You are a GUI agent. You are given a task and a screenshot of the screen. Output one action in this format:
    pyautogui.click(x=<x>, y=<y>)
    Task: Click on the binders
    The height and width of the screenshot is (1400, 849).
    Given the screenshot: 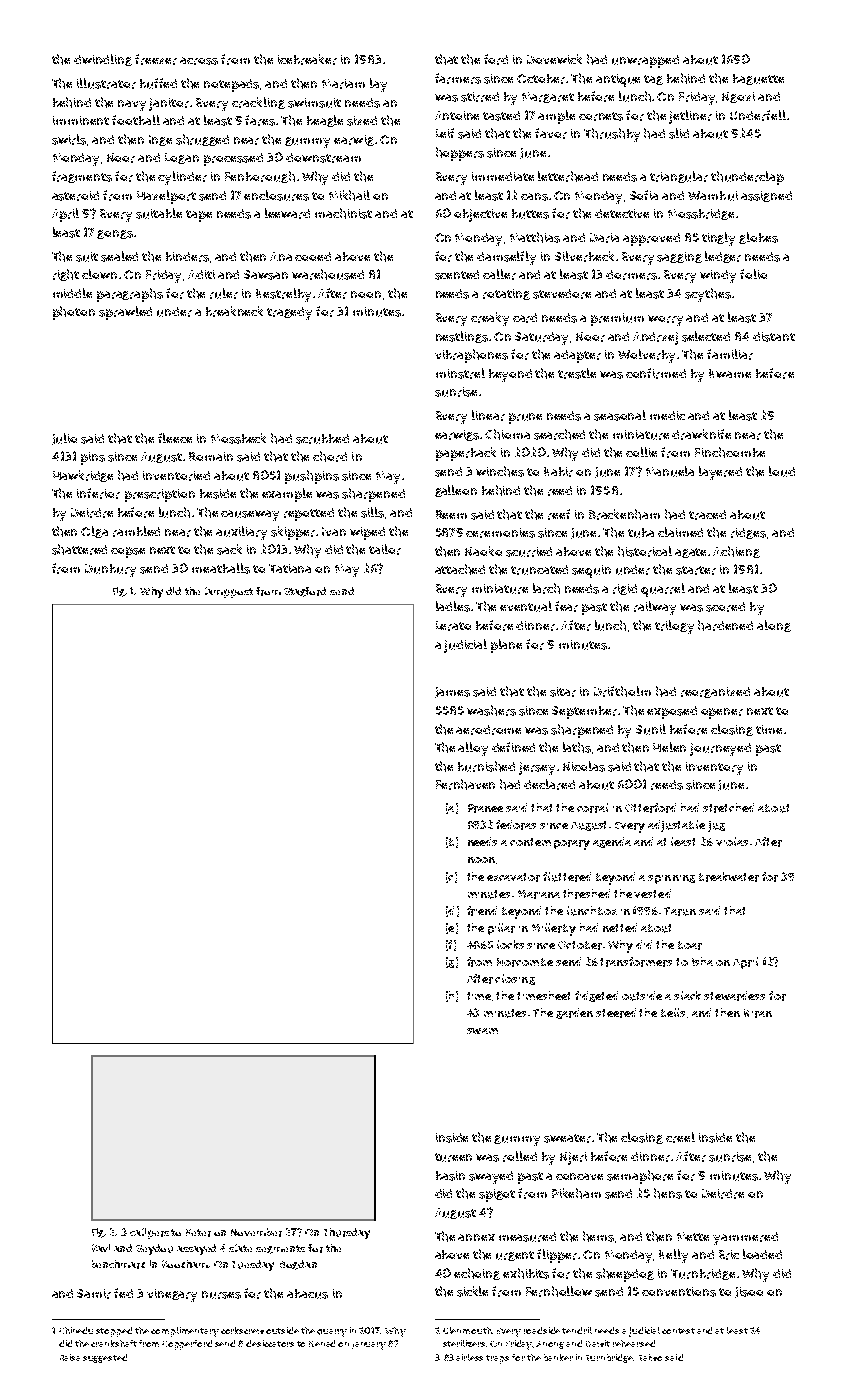 What is the action you would take?
    pyautogui.click(x=187, y=257)
